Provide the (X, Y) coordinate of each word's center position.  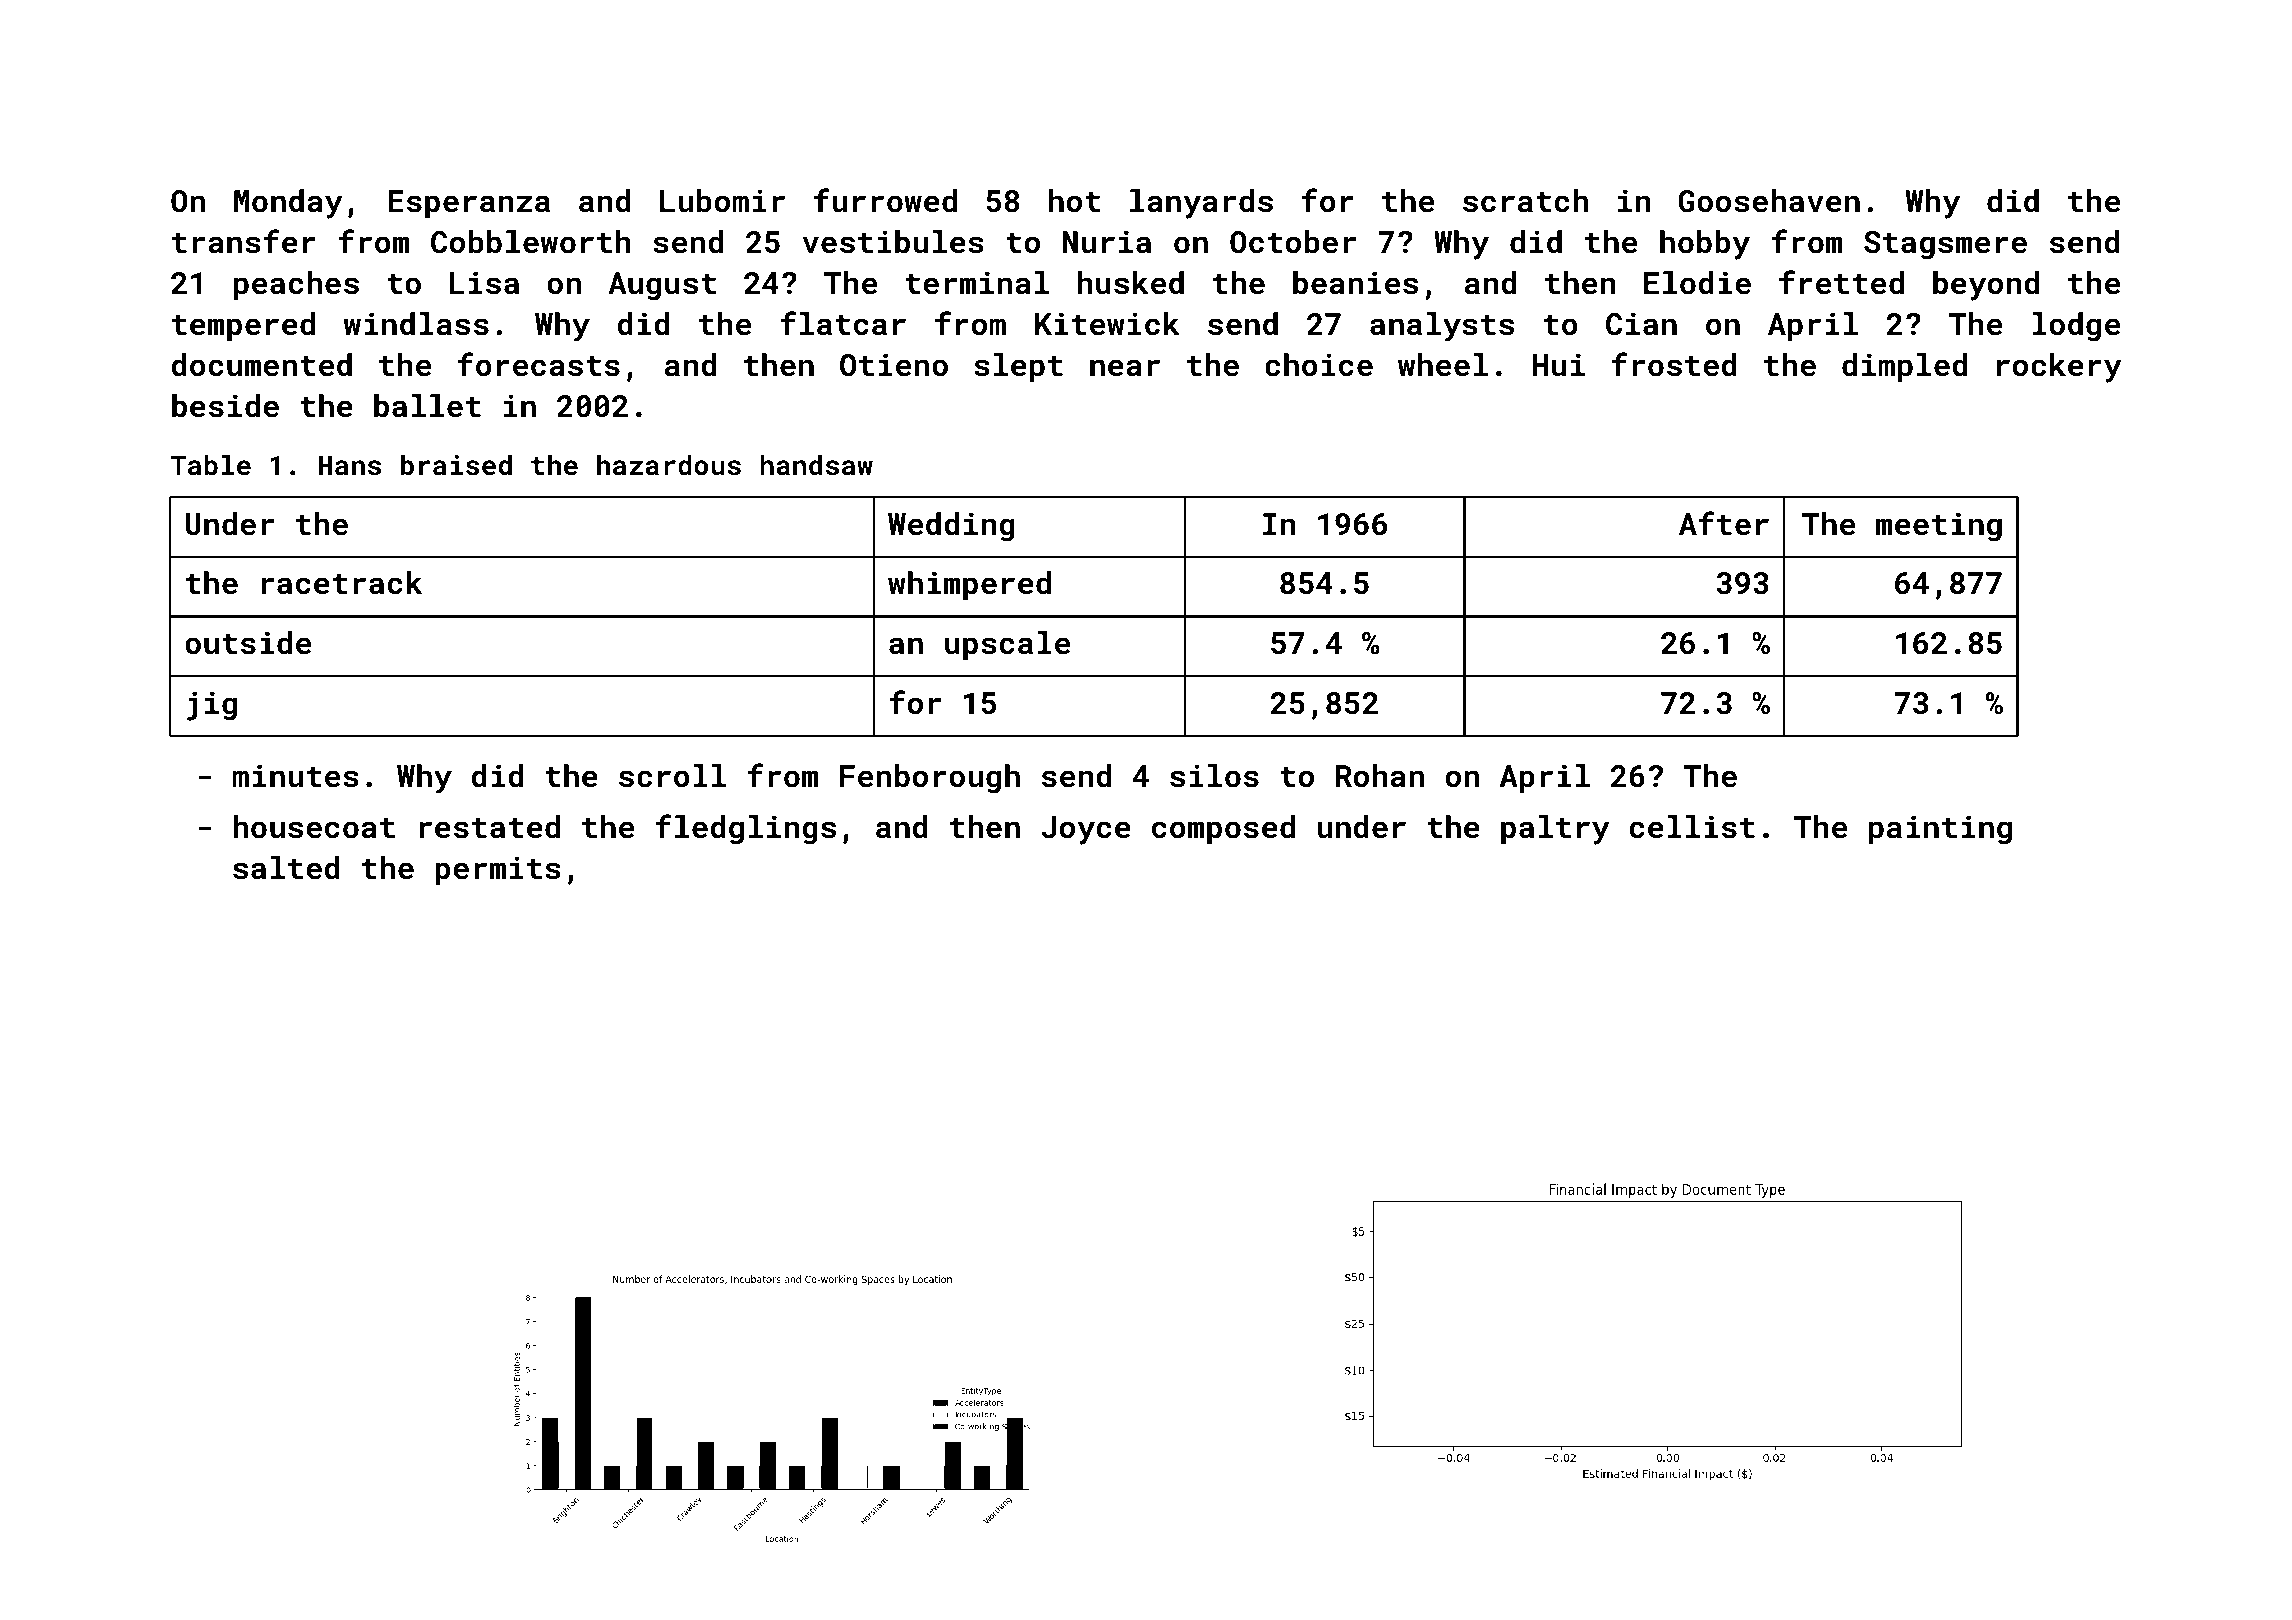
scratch (1525, 201)
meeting (1939, 527)
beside (225, 406)
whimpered (969, 585)
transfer (244, 241)
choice (1319, 365)
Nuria (1107, 242)
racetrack (342, 583)
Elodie (1697, 283)
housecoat (314, 827)
